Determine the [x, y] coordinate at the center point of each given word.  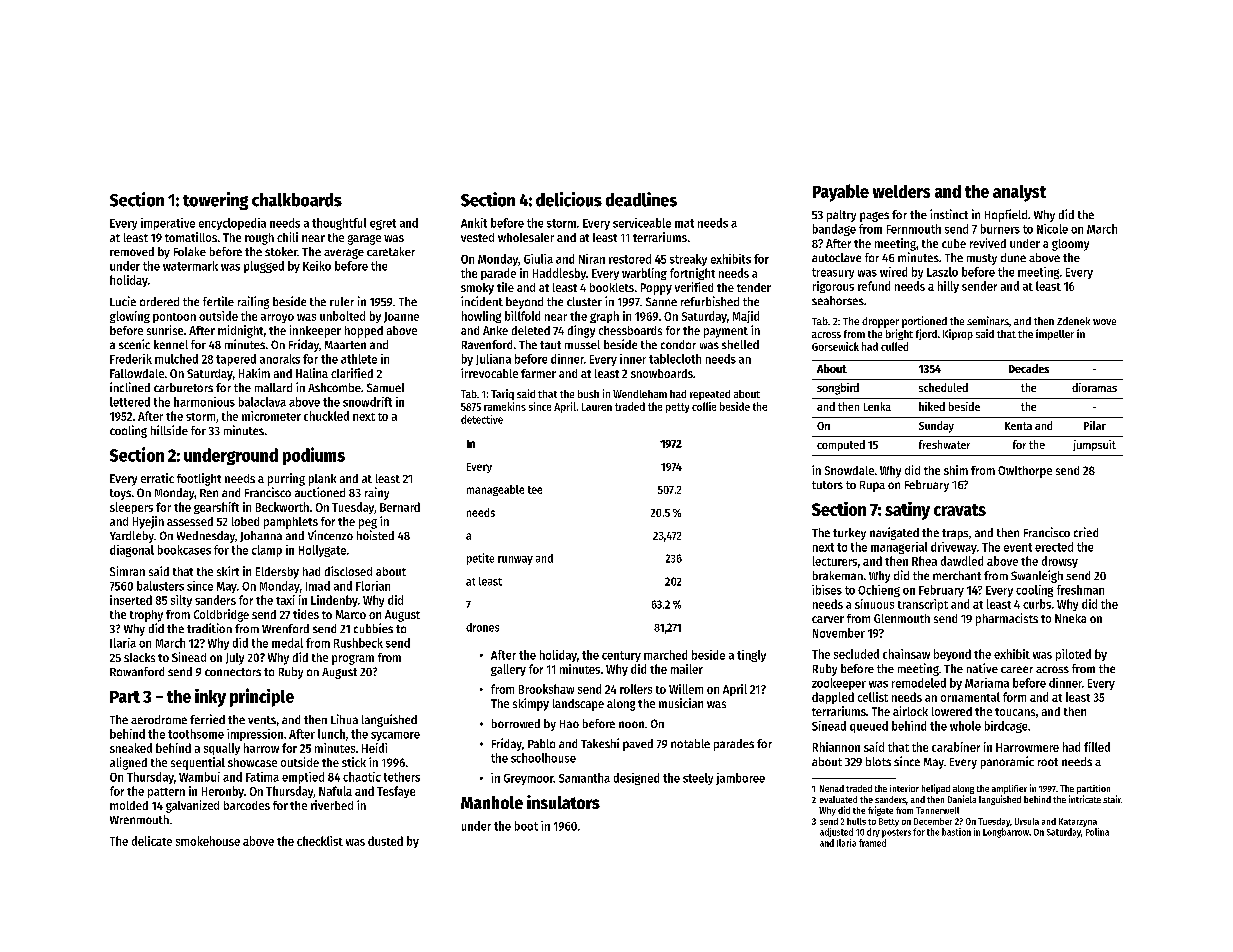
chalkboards [297, 200]
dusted [385, 841]
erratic [157, 478]
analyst [1019, 193]
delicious [569, 199]
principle [262, 697]
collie [704, 406]
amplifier [1009, 789]
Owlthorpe [1025, 472]
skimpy [531, 704]
